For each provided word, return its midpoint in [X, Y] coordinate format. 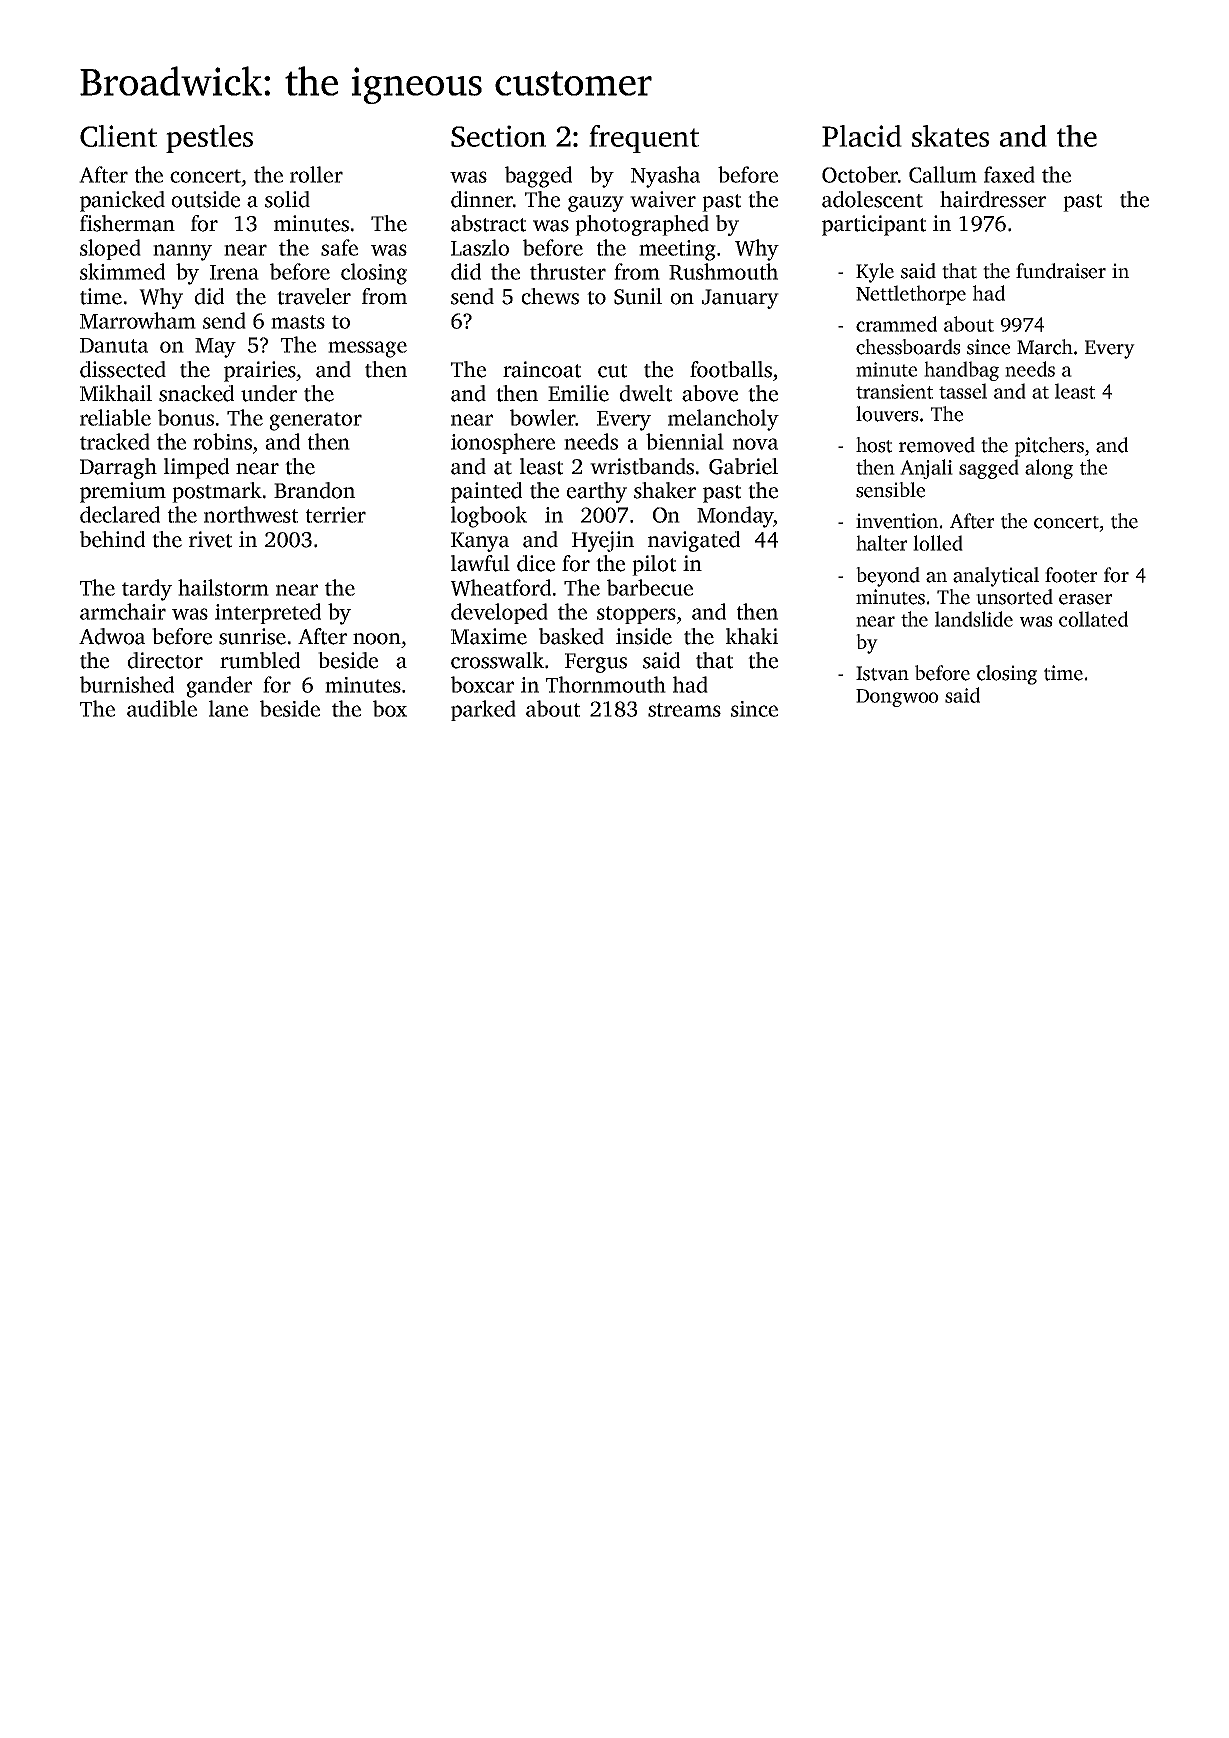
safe [339, 247]
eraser [1085, 599]
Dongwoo [897, 698]
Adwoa [112, 636]
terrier [335, 515]
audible [162, 708]
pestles [209, 139]
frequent [644, 139]
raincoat [542, 369]
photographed [642, 225]
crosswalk [497, 660]
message [367, 349]
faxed [1009, 174]
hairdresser [993, 199]
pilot [654, 565]
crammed [896, 324]
